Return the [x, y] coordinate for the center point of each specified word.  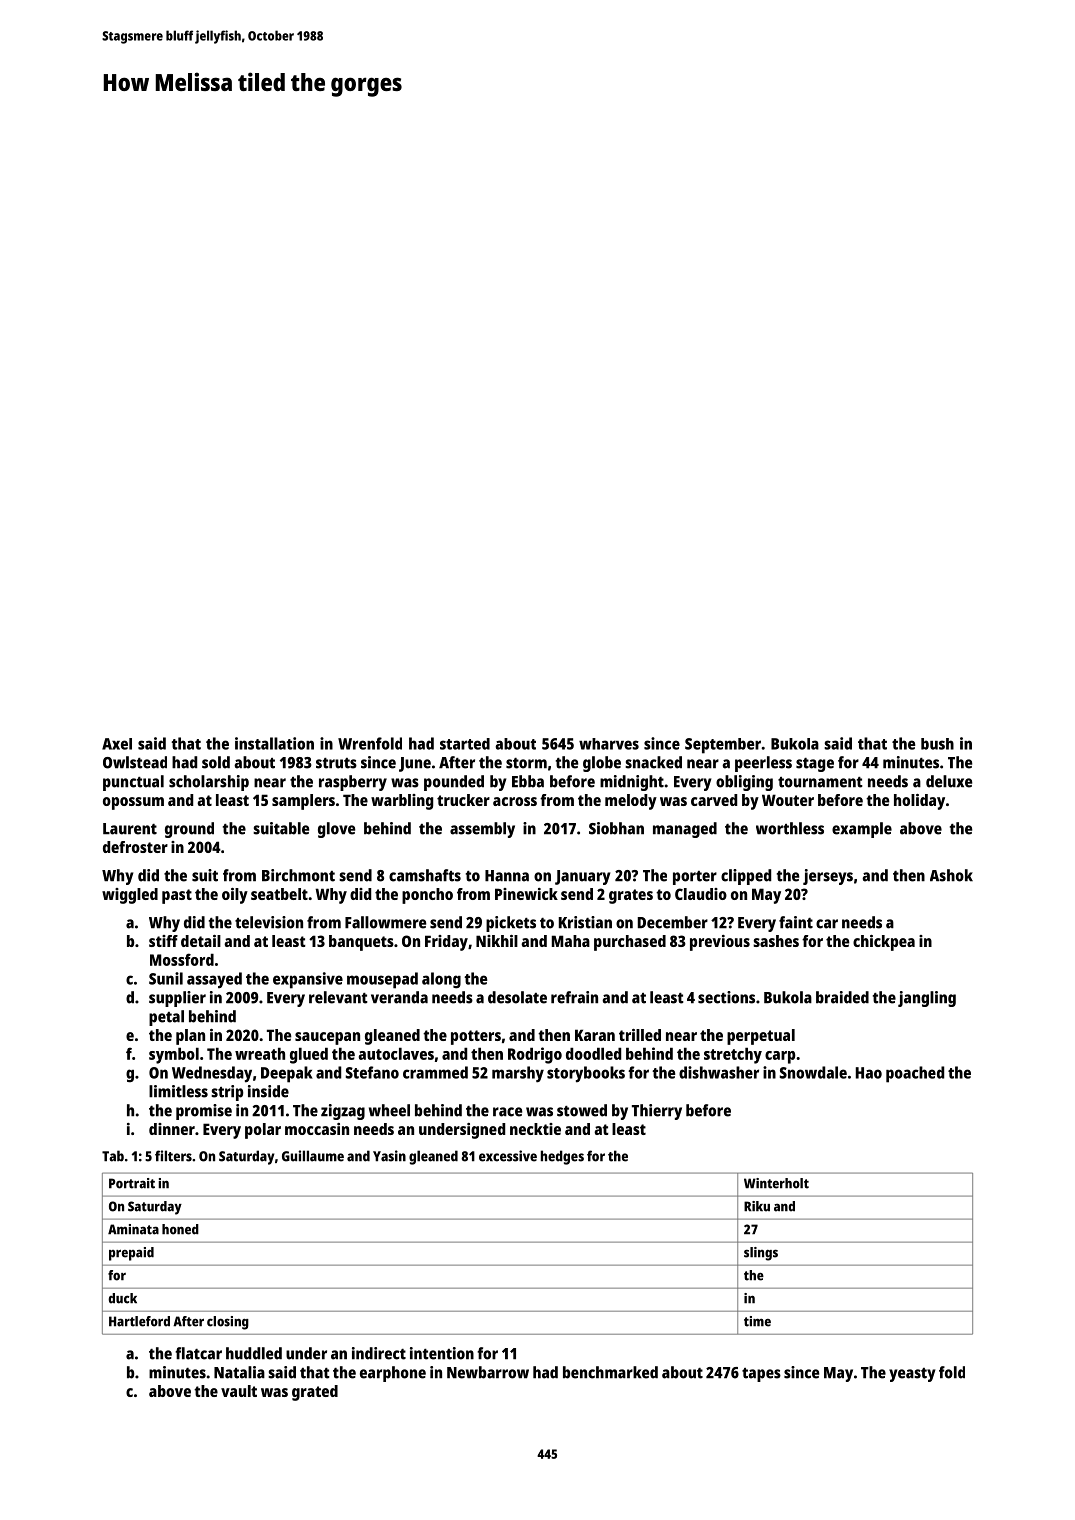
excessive [508, 1156]
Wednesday [212, 1074]
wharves [609, 744]
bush [937, 744]
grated [315, 1393]
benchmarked [610, 1372]
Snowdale [813, 1072]
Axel [117, 744]
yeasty [912, 1375]
